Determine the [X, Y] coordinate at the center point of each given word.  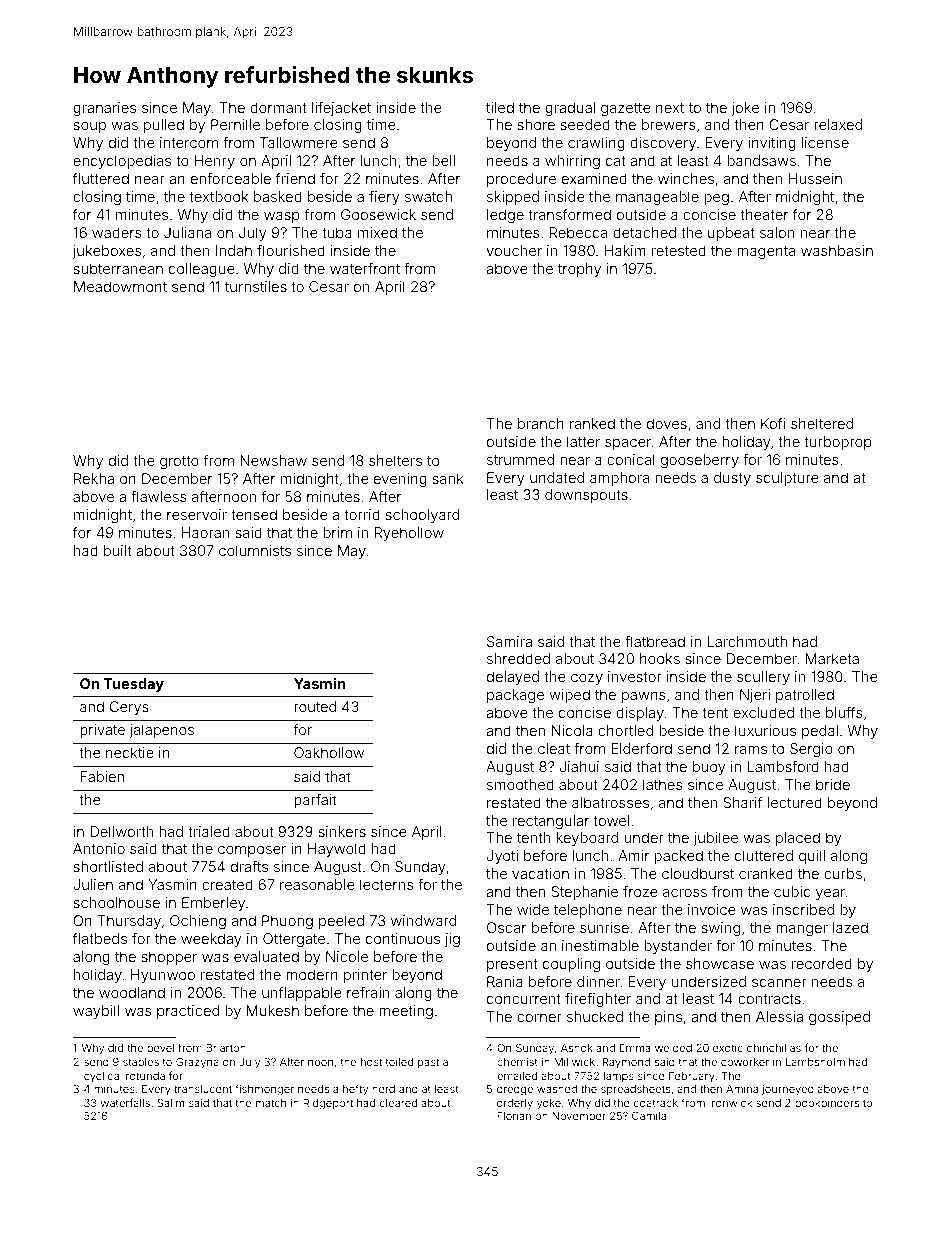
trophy [579, 270]
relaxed [838, 124]
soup [89, 127]
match [271, 1103]
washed [557, 1089]
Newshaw [273, 460]
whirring [572, 162]
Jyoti [502, 857]
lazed [850, 927]
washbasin [837, 250]
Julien [93, 884]
